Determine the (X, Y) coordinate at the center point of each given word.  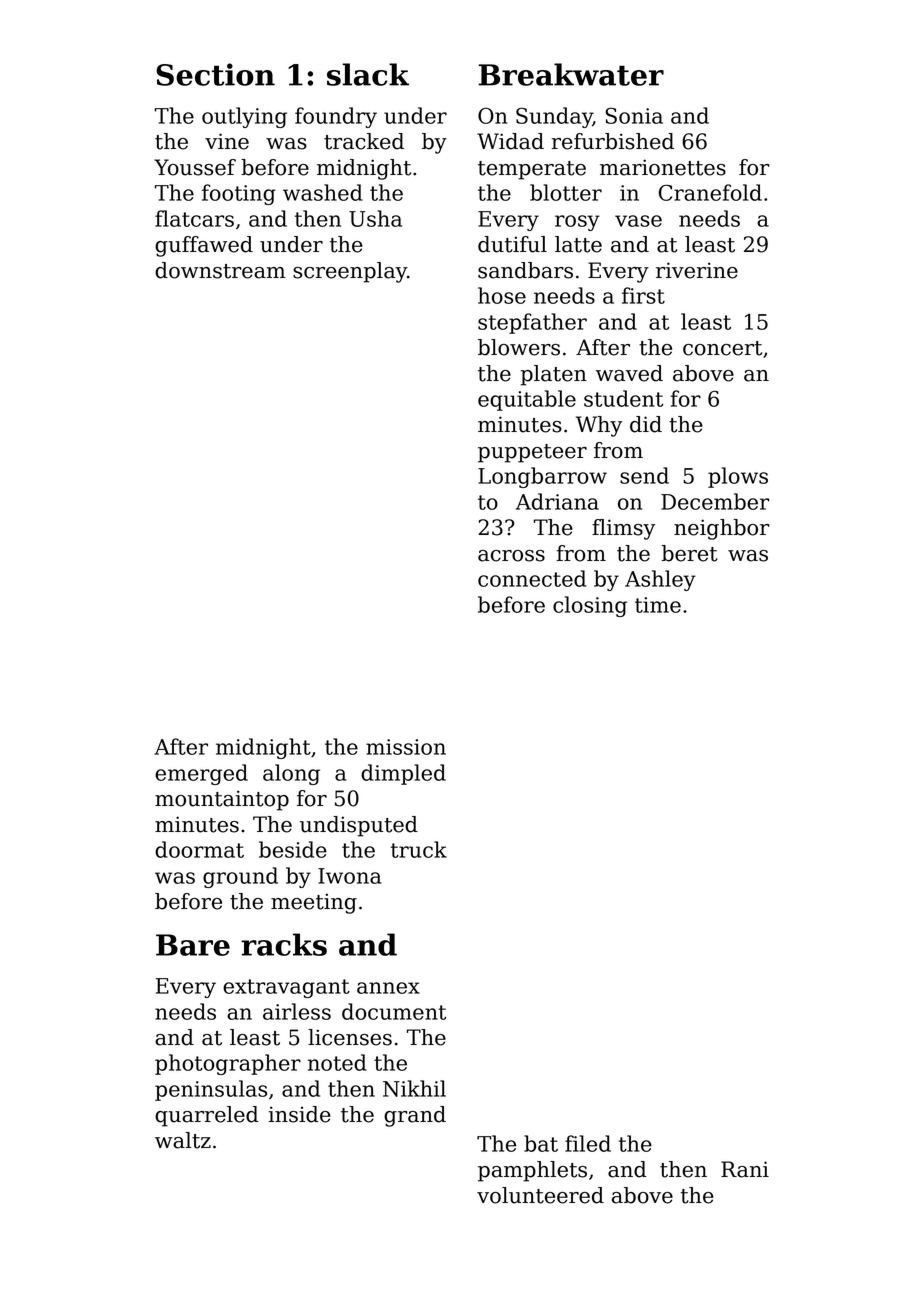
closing (590, 606)
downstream (220, 270)
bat (541, 1143)
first (643, 295)
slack (368, 74)
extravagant (286, 988)
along (291, 774)
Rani (745, 1169)
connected (532, 578)
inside (299, 1114)
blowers (519, 347)
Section (215, 74)
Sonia (634, 115)
